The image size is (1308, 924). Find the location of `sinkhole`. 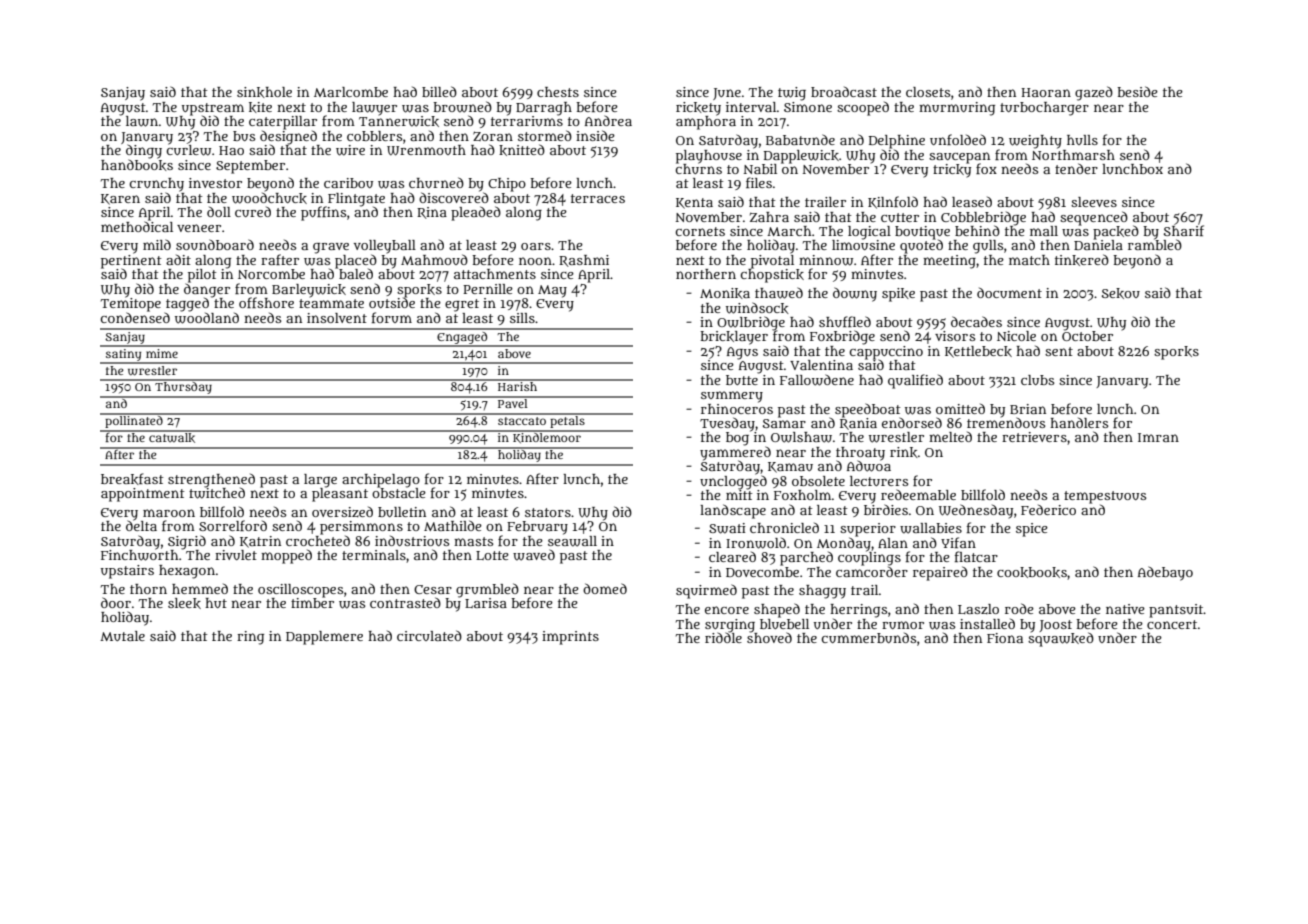

sinkhole is located at coordinates (264, 92).
